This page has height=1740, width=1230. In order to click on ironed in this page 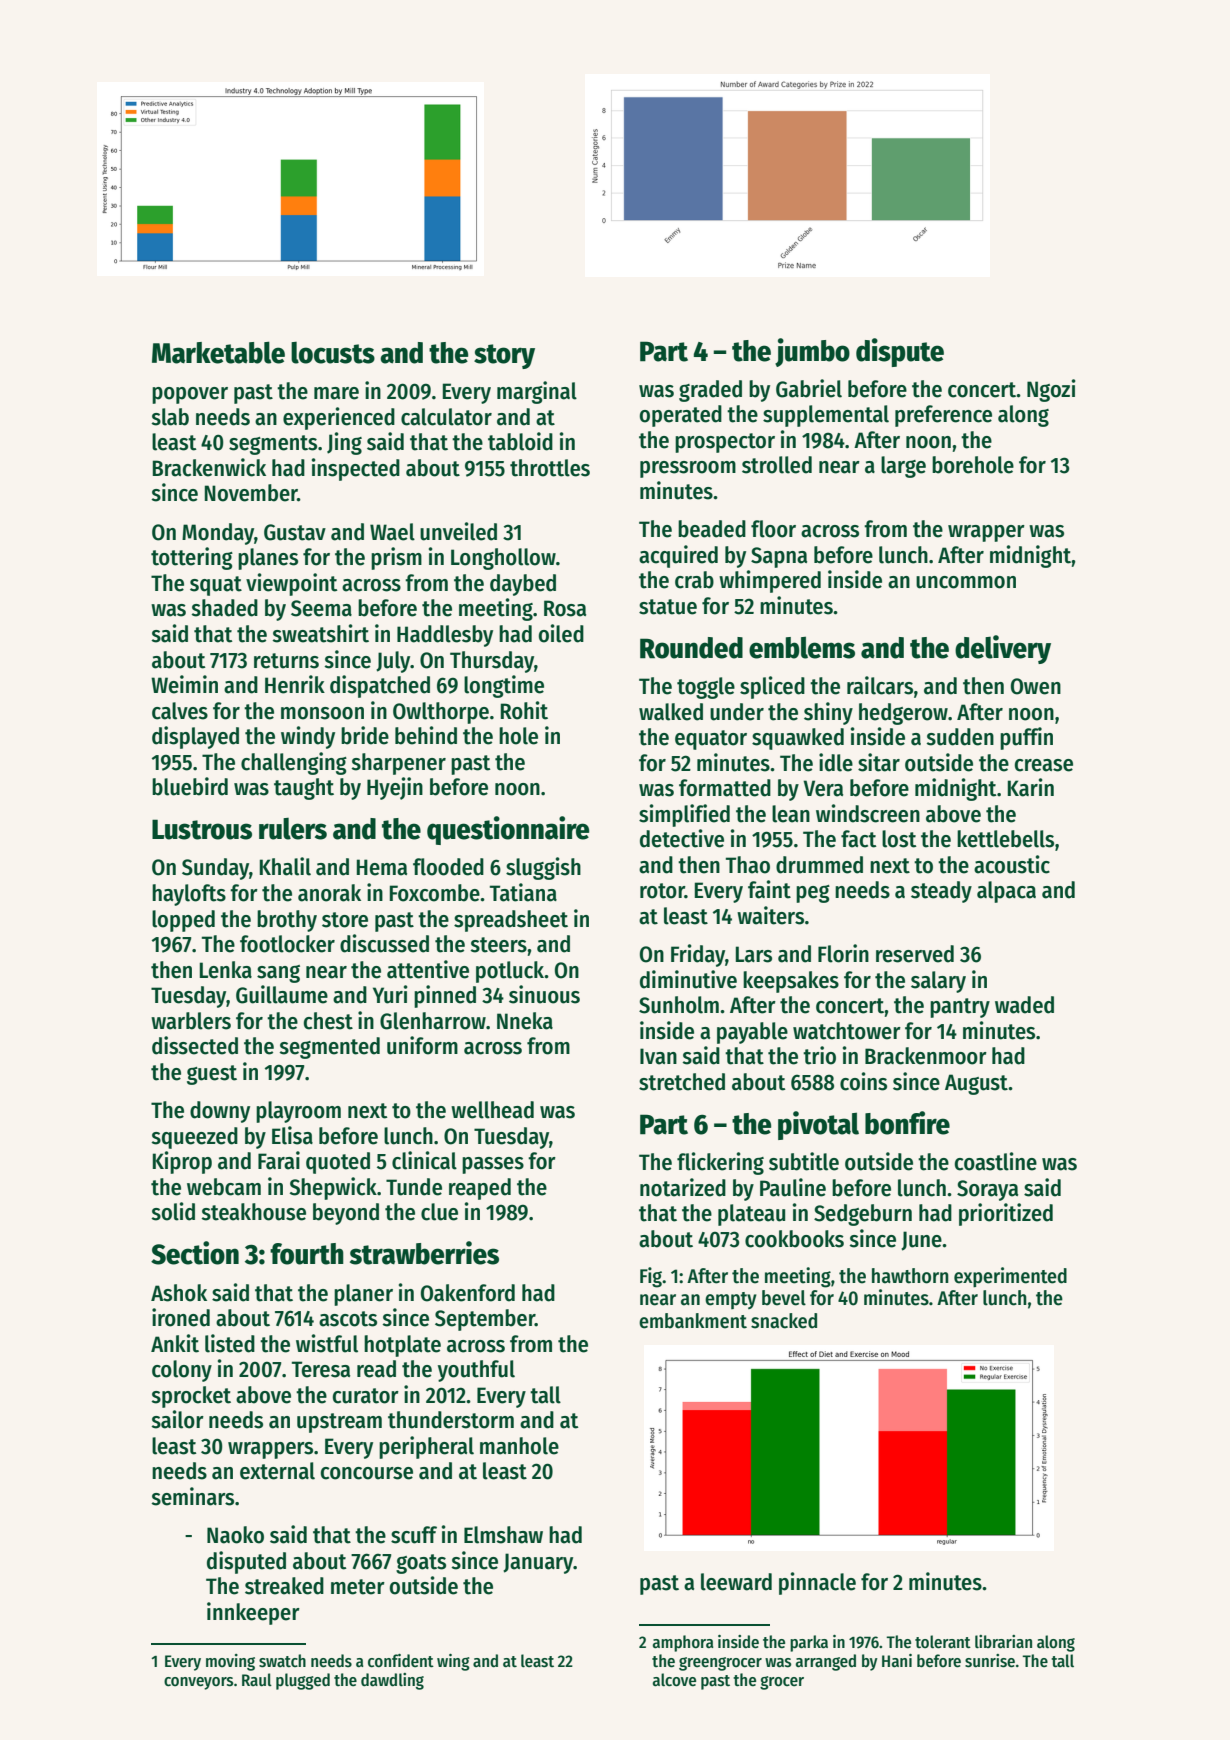, I will do `click(181, 1317)`.
